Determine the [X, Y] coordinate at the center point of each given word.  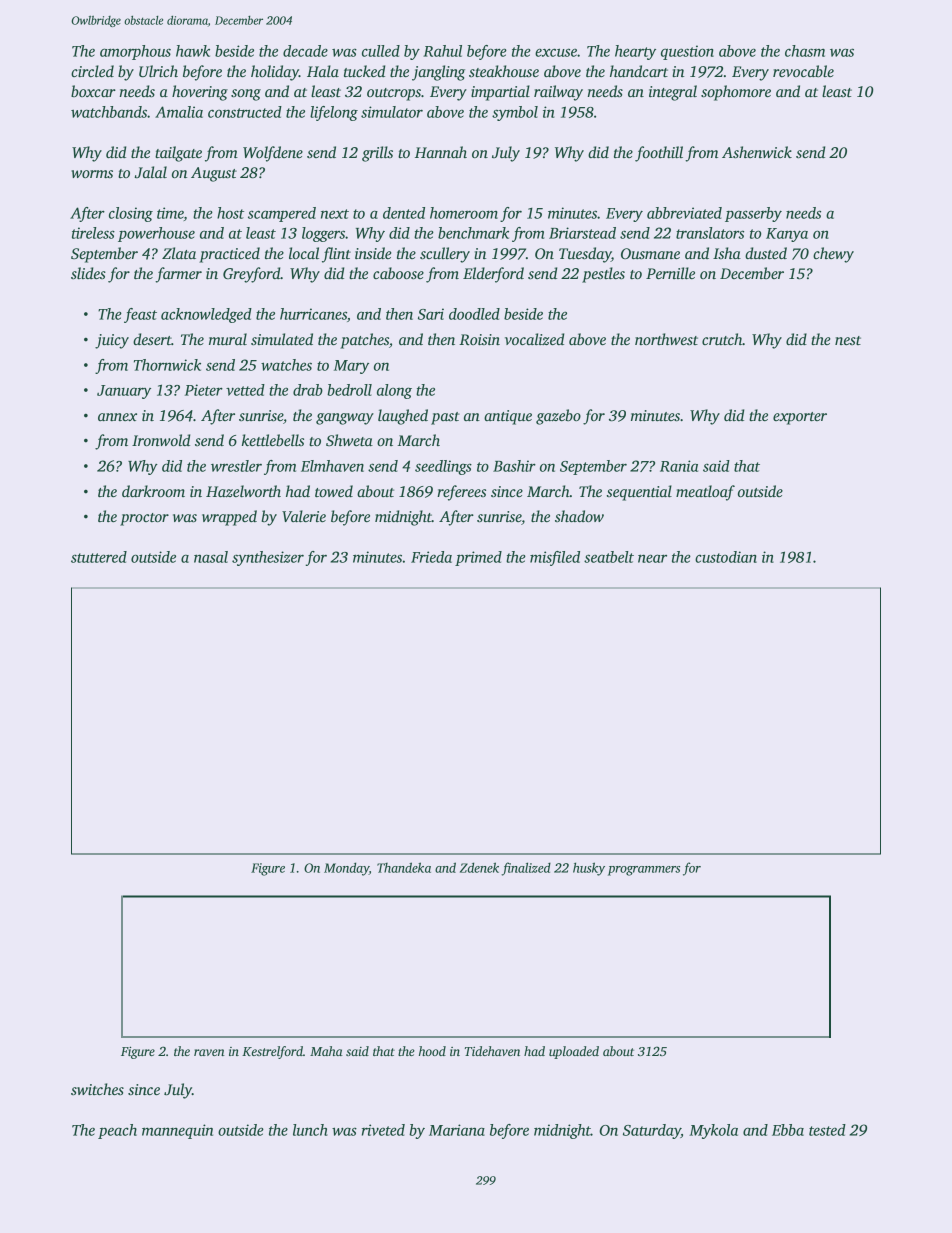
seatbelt [609, 557]
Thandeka [404, 867]
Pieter [204, 390]
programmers [644, 871]
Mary [351, 367]
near [652, 558]
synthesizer [268, 558]
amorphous [135, 52]
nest [848, 340]
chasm [805, 51]
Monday [346, 869]
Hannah [441, 152]
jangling [438, 73]
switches [97, 1089]
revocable [803, 71]
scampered [282, 214]
